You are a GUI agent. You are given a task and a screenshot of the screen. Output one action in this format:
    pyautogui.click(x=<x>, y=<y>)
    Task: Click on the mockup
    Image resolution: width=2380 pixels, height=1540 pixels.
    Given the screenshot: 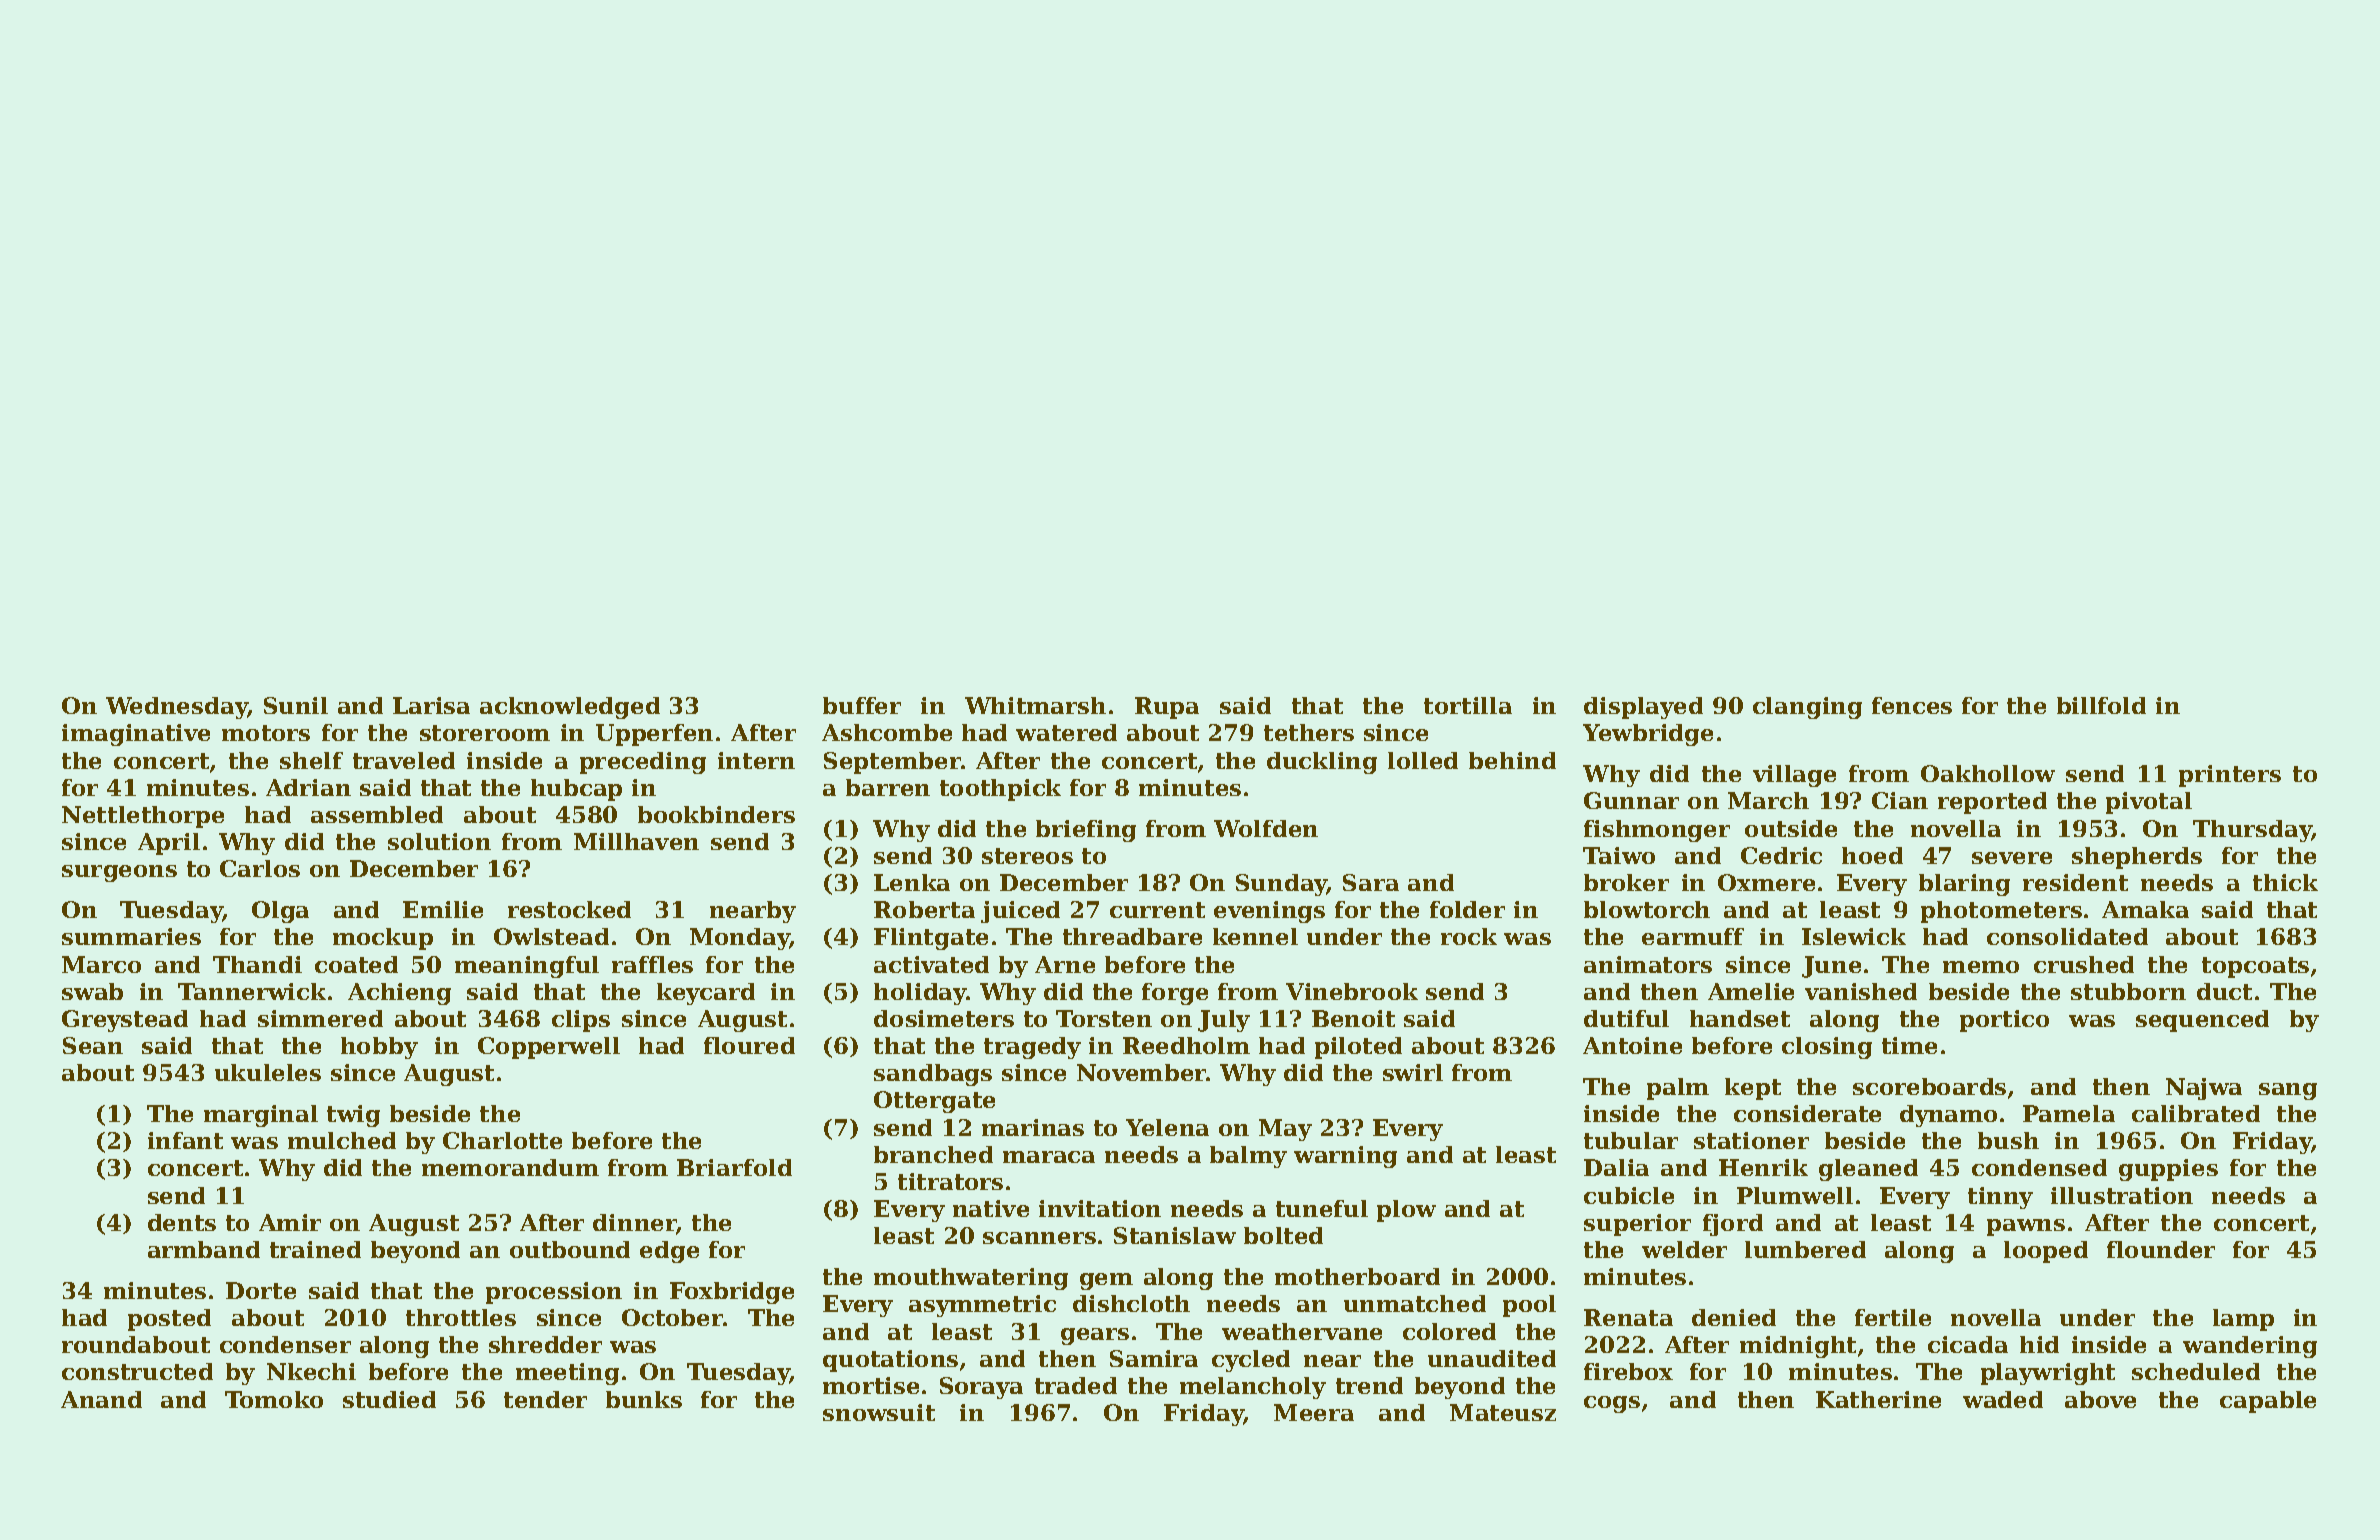 What is the action you would take?
    pyautogui.click(x=383, y=939)
